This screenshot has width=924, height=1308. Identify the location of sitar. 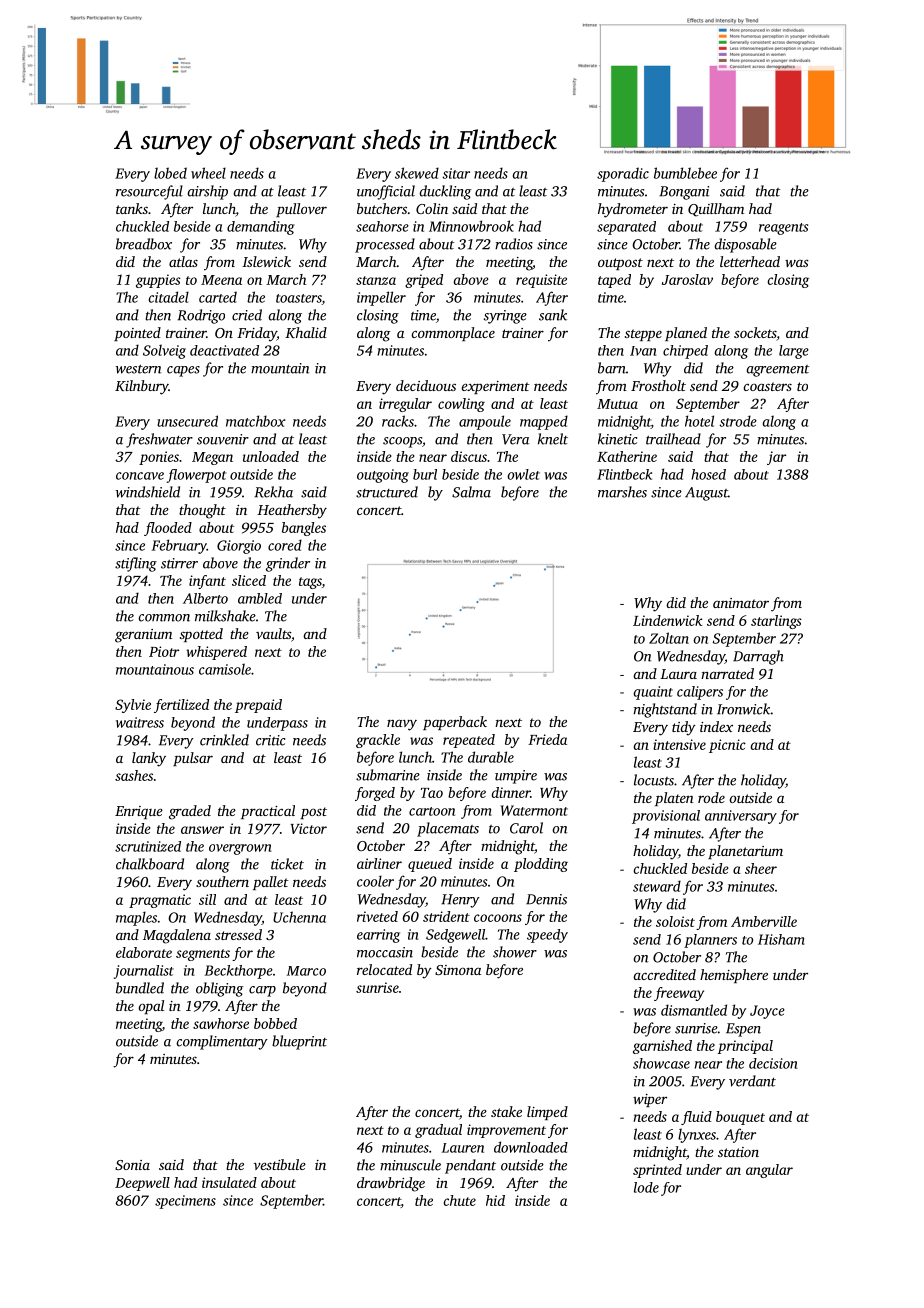
(456, 173).
